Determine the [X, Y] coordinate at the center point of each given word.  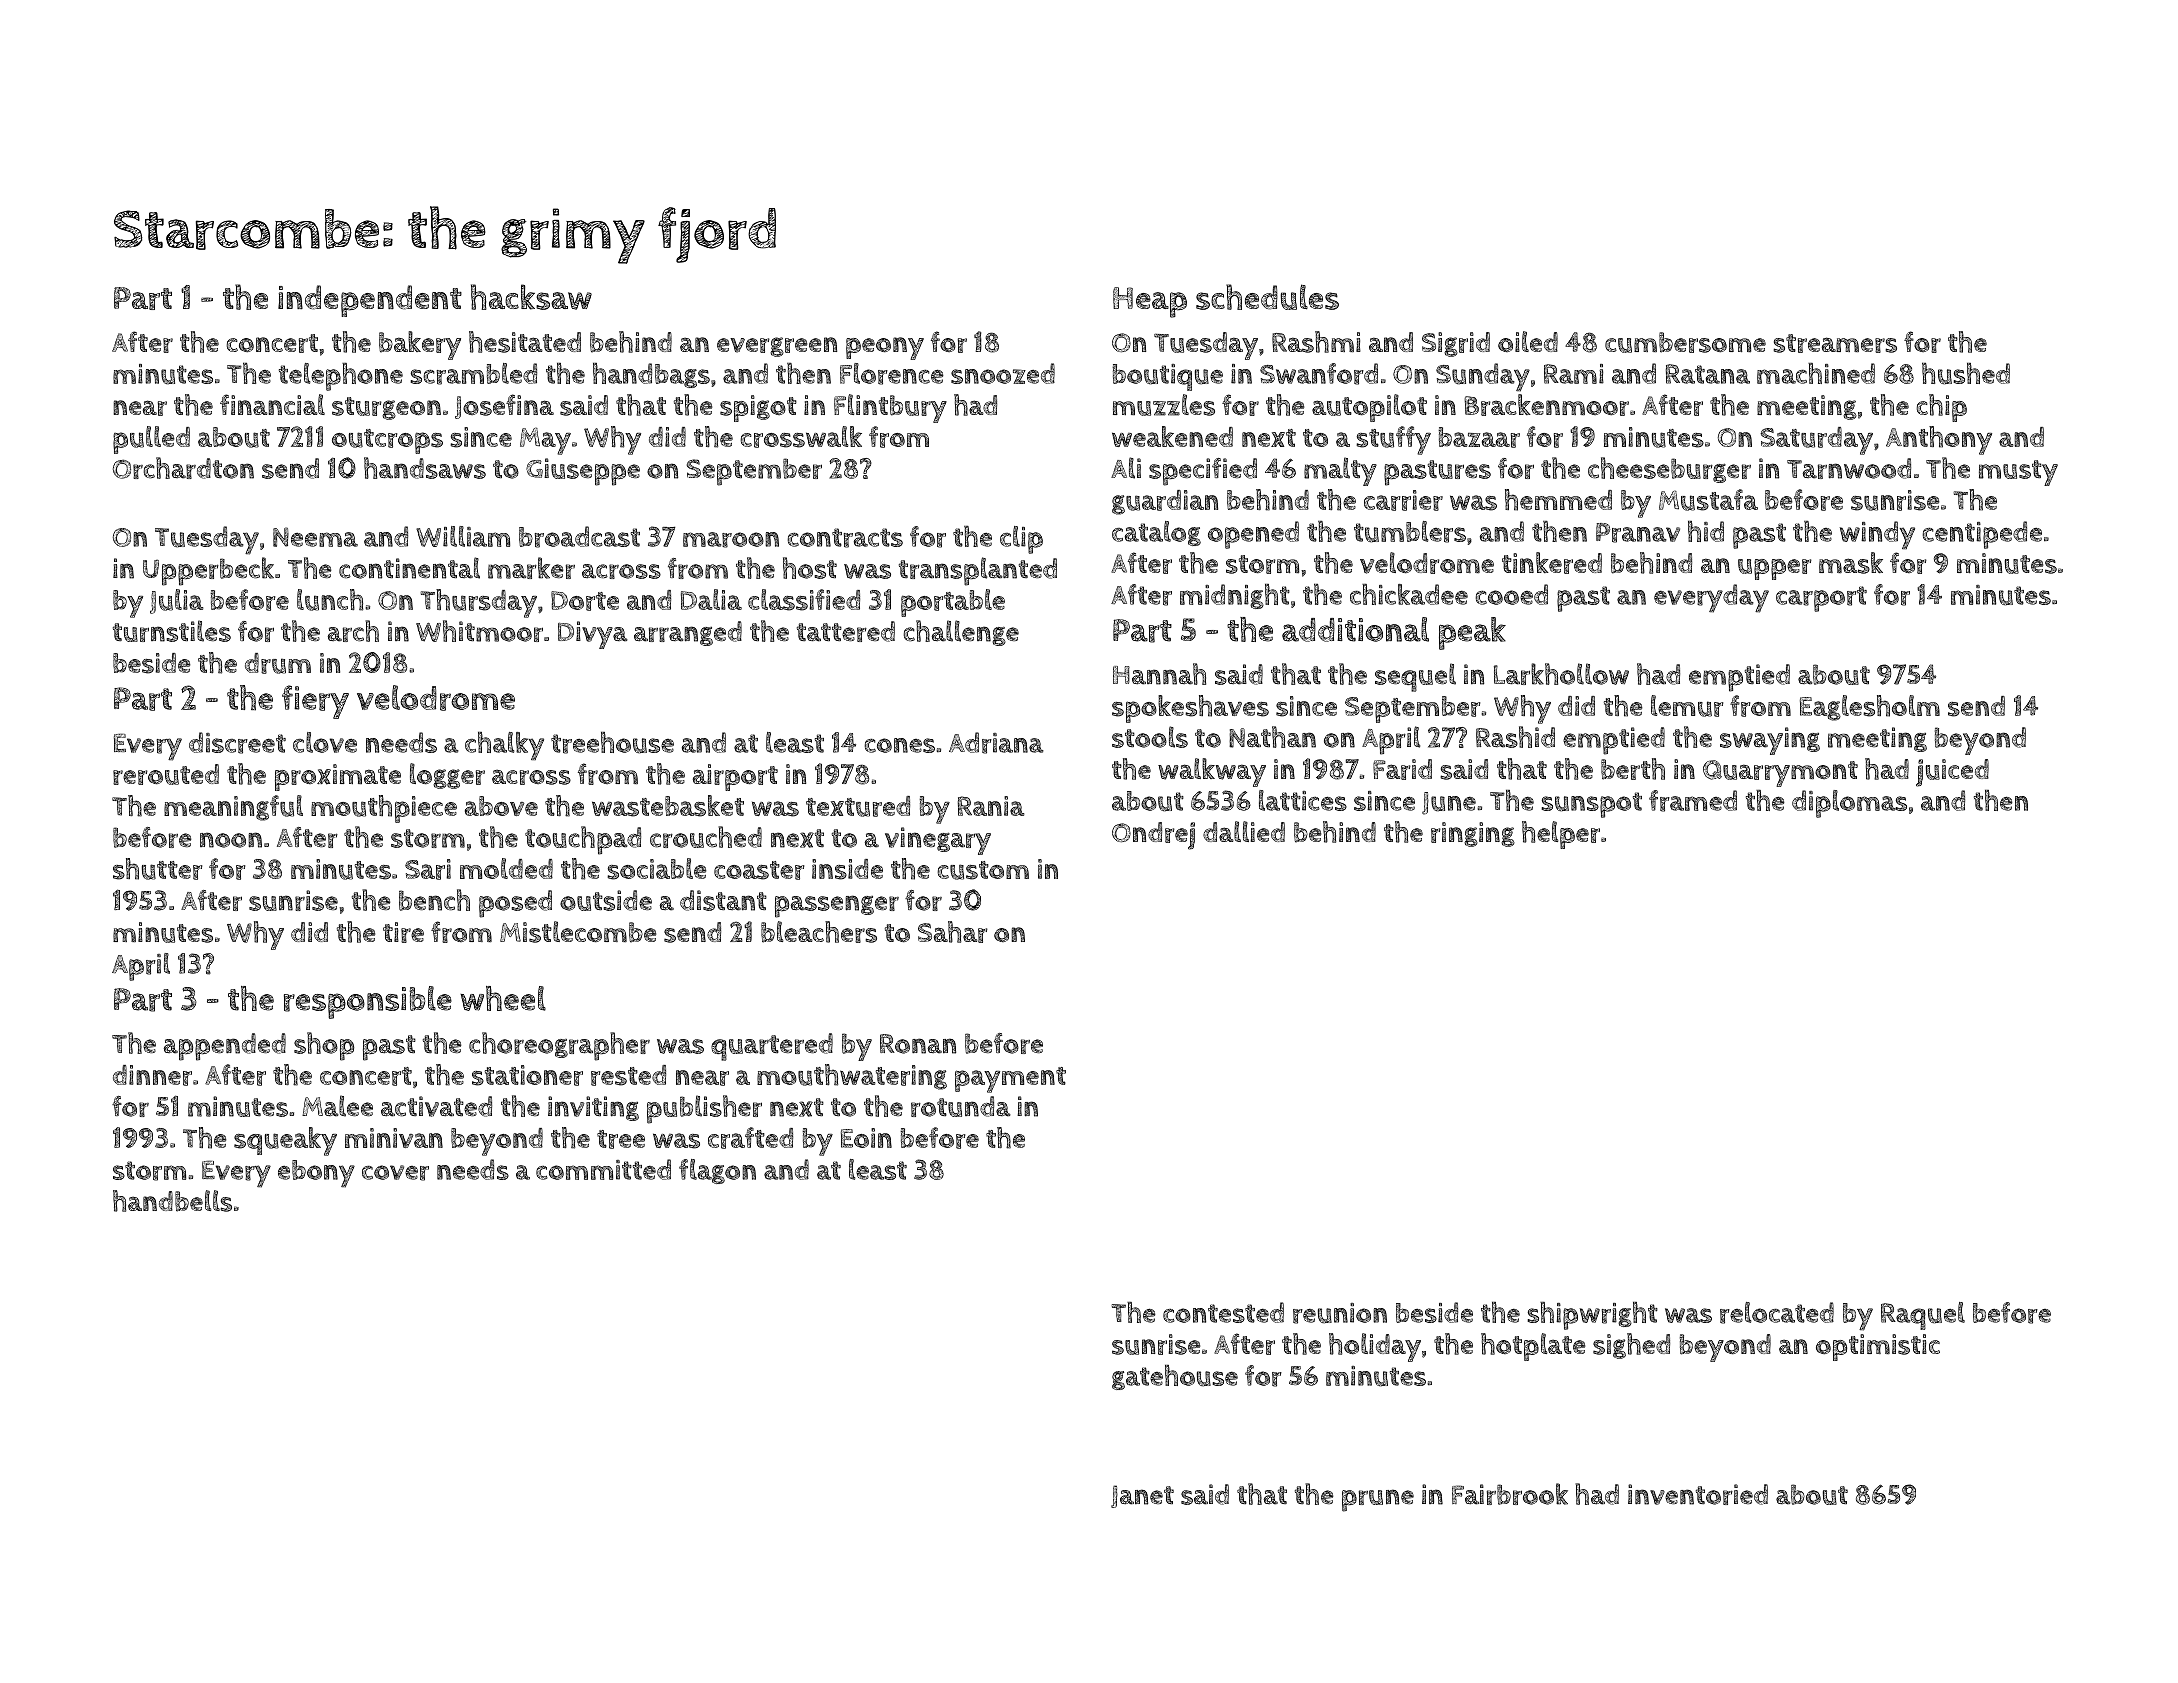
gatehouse [1175, 1377]
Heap [1150, 302]
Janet [1142, 1496]
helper [1561, 835]
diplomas [1849, 804]
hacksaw [531, 297]
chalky [504, 746]
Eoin [866, 1138]
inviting [593, 1108]
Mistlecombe [578, 932]
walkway [1212, 772]
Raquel [1923, 1316]
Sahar [953, 932]
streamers [1835, 343]
